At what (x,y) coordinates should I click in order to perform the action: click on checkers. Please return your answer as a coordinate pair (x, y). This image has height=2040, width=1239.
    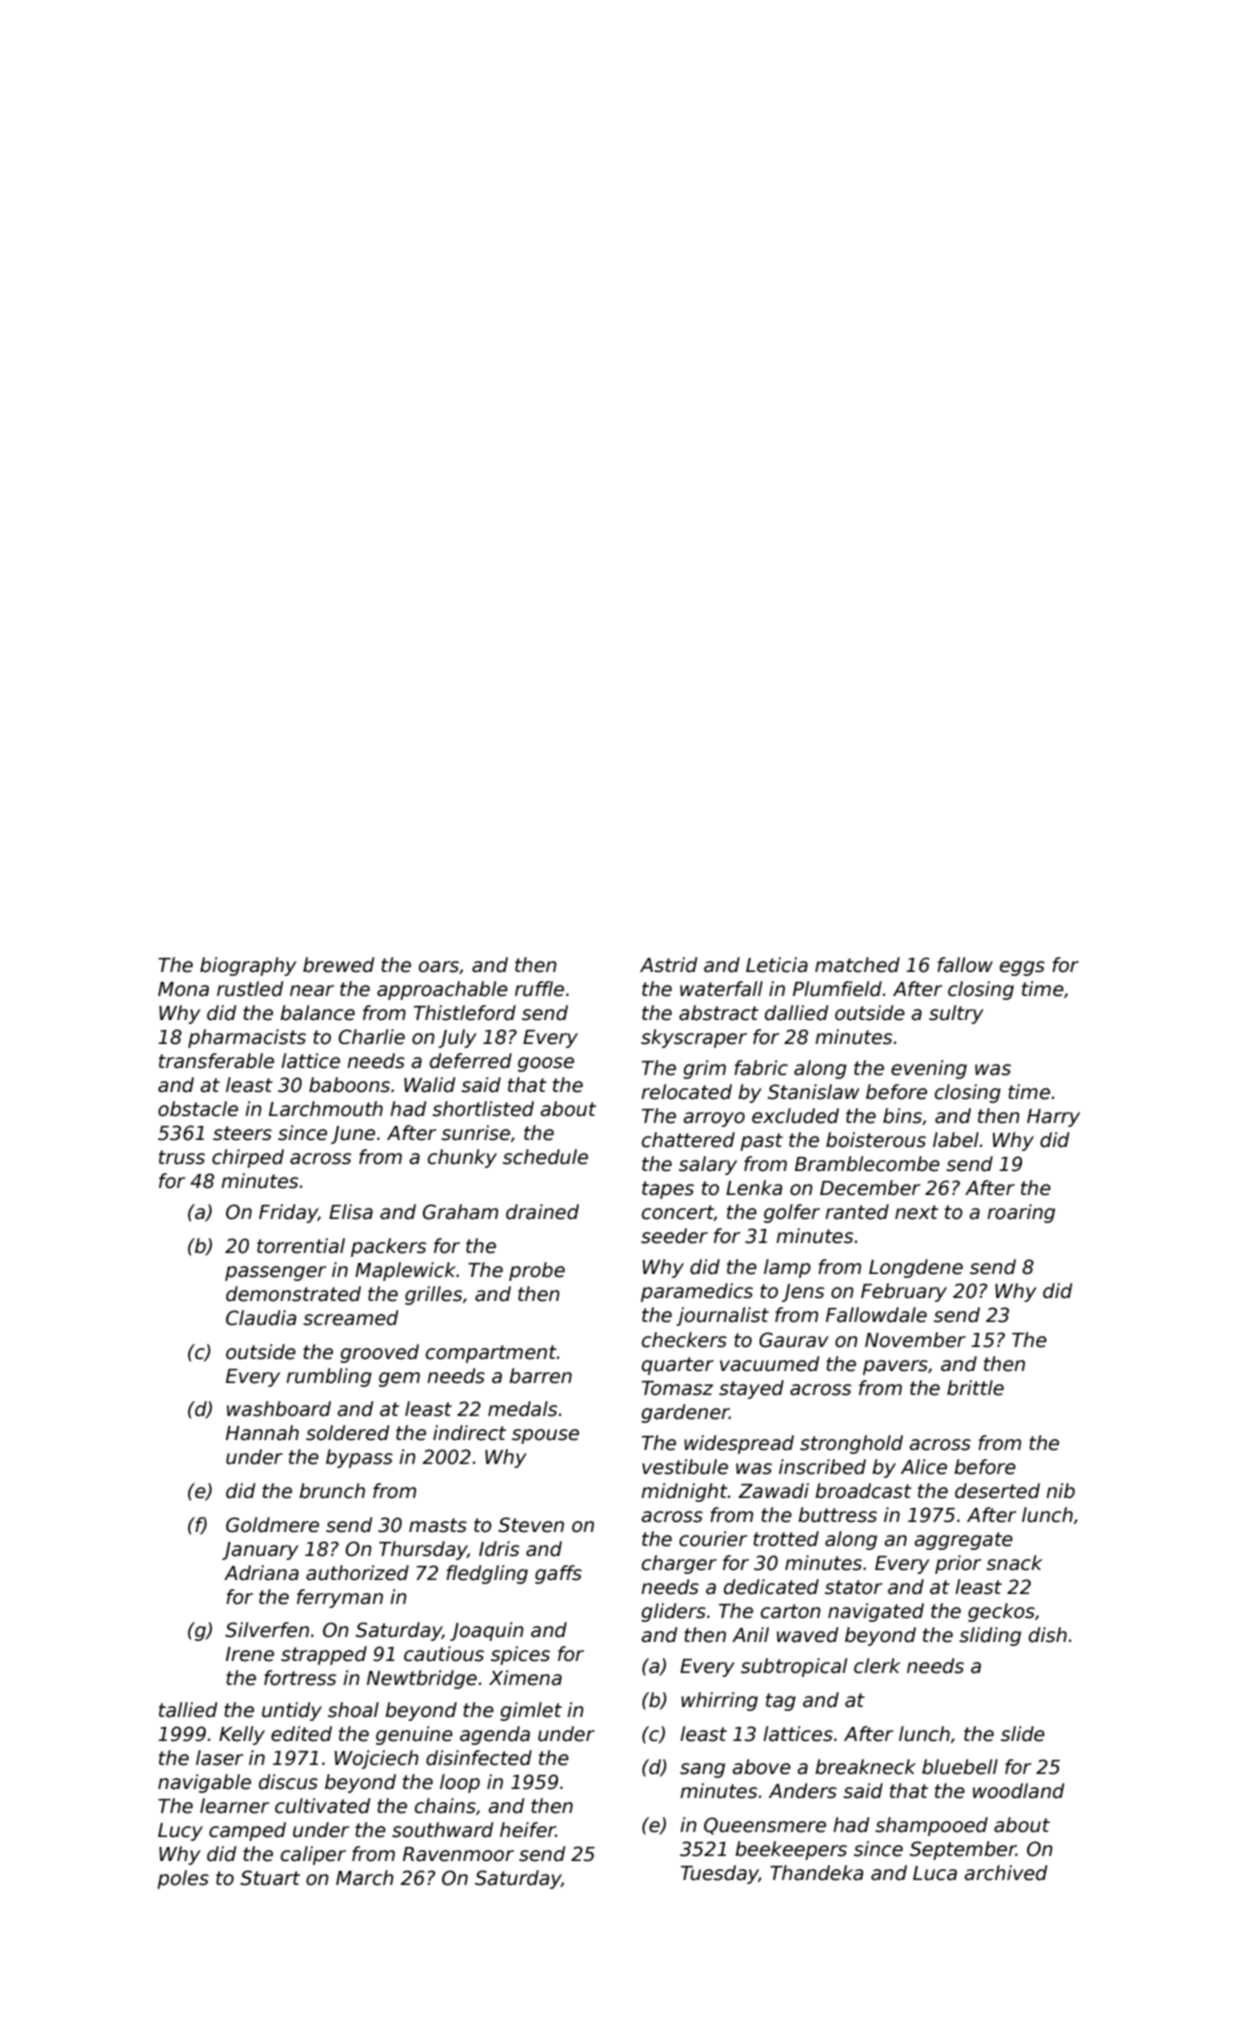
    Looking at the image, I should click on (684, 1340).
